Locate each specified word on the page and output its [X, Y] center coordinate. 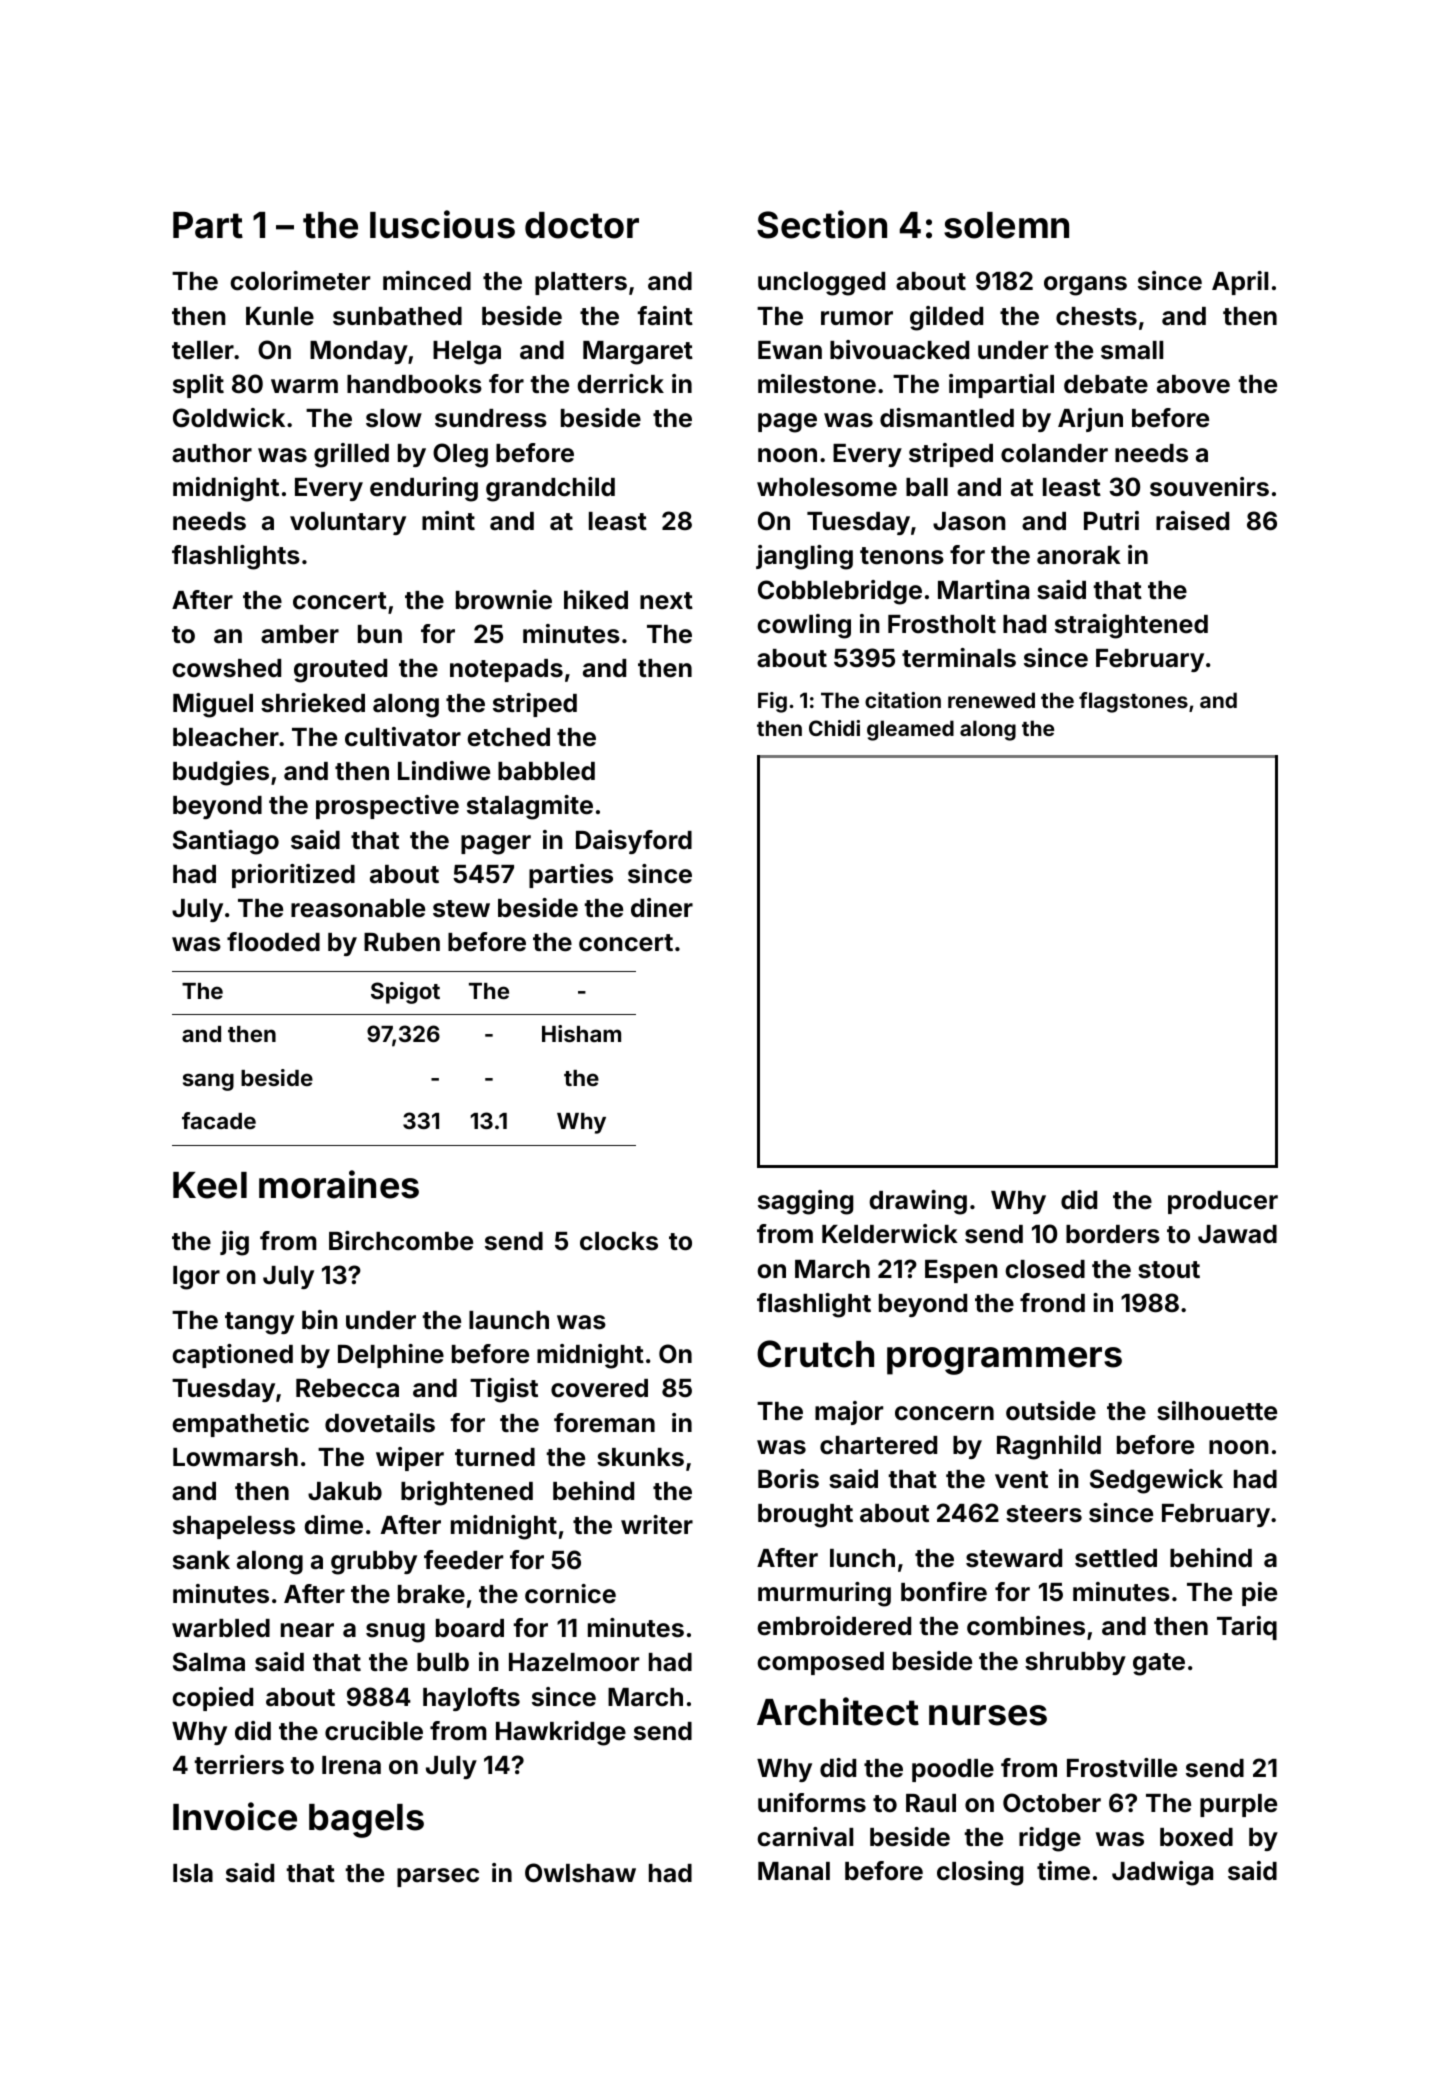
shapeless [234, 1527]
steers [1044, 1514]
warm [304, 386]
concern [944, 1413]
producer [1223, 1202]
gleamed [910, 730]
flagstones [1133, 702]
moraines [339, 1184]
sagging [805, 1202]
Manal [794, 1871]
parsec [438, 1877]
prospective [387, 807]
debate [1106, 384]
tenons [902, 556]
